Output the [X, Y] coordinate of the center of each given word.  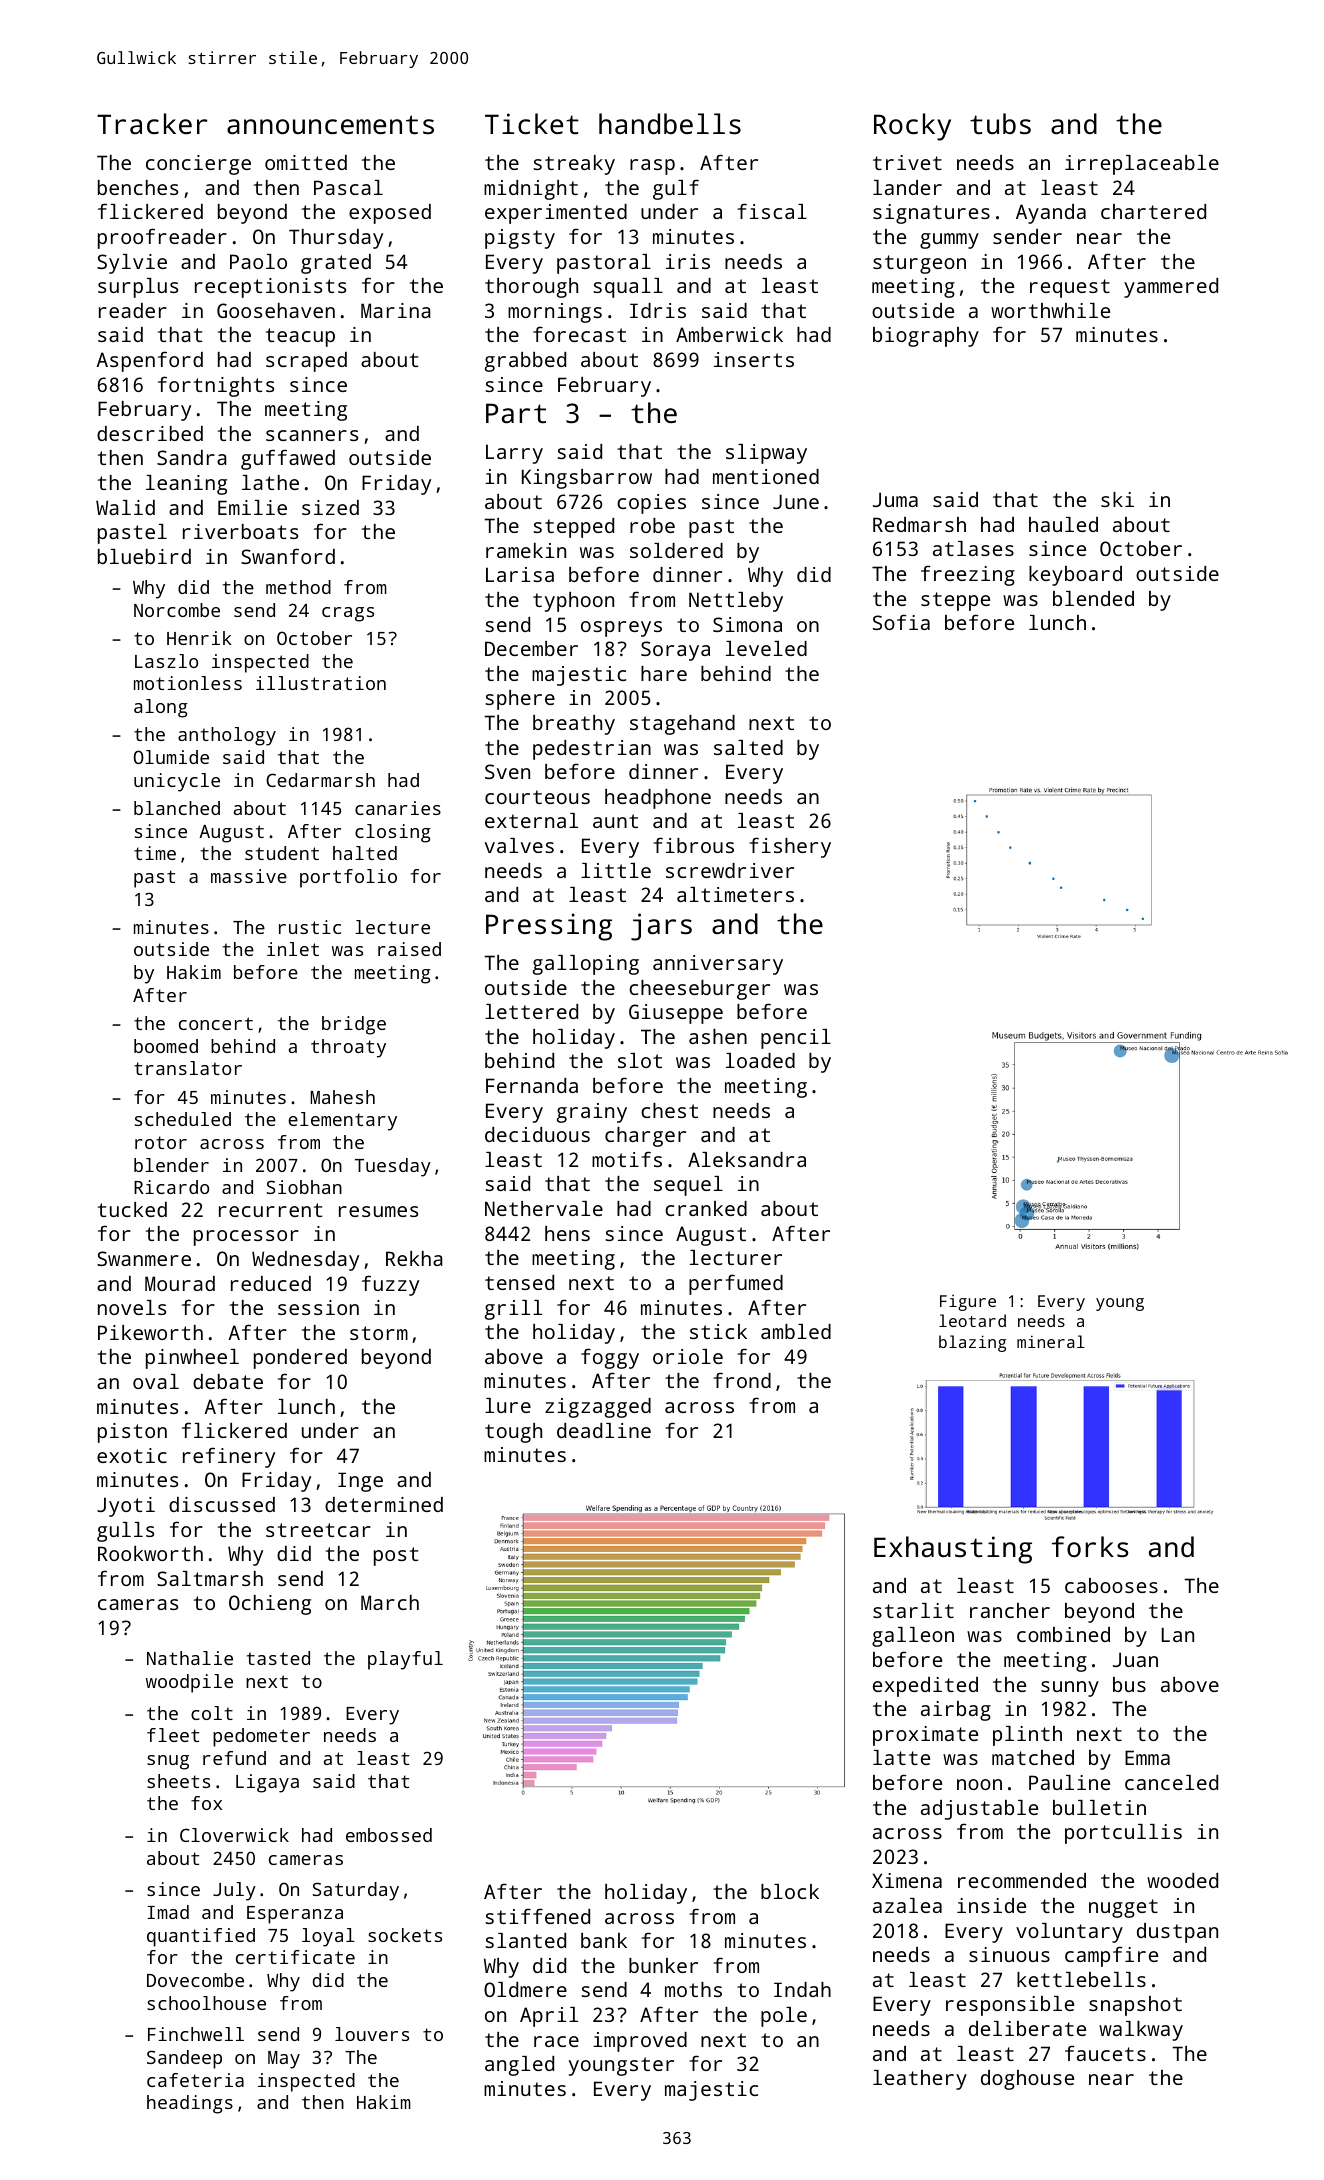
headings [190, 2104]
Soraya [675, 651]
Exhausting [953, 1550]
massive [249, 876]
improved [640, 2042]
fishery [790, 847]
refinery [229, 1457]
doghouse [1027, 2080]
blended [1093, 598]
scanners [312, 435]
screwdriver [730, 870]
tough [513, 1433]
